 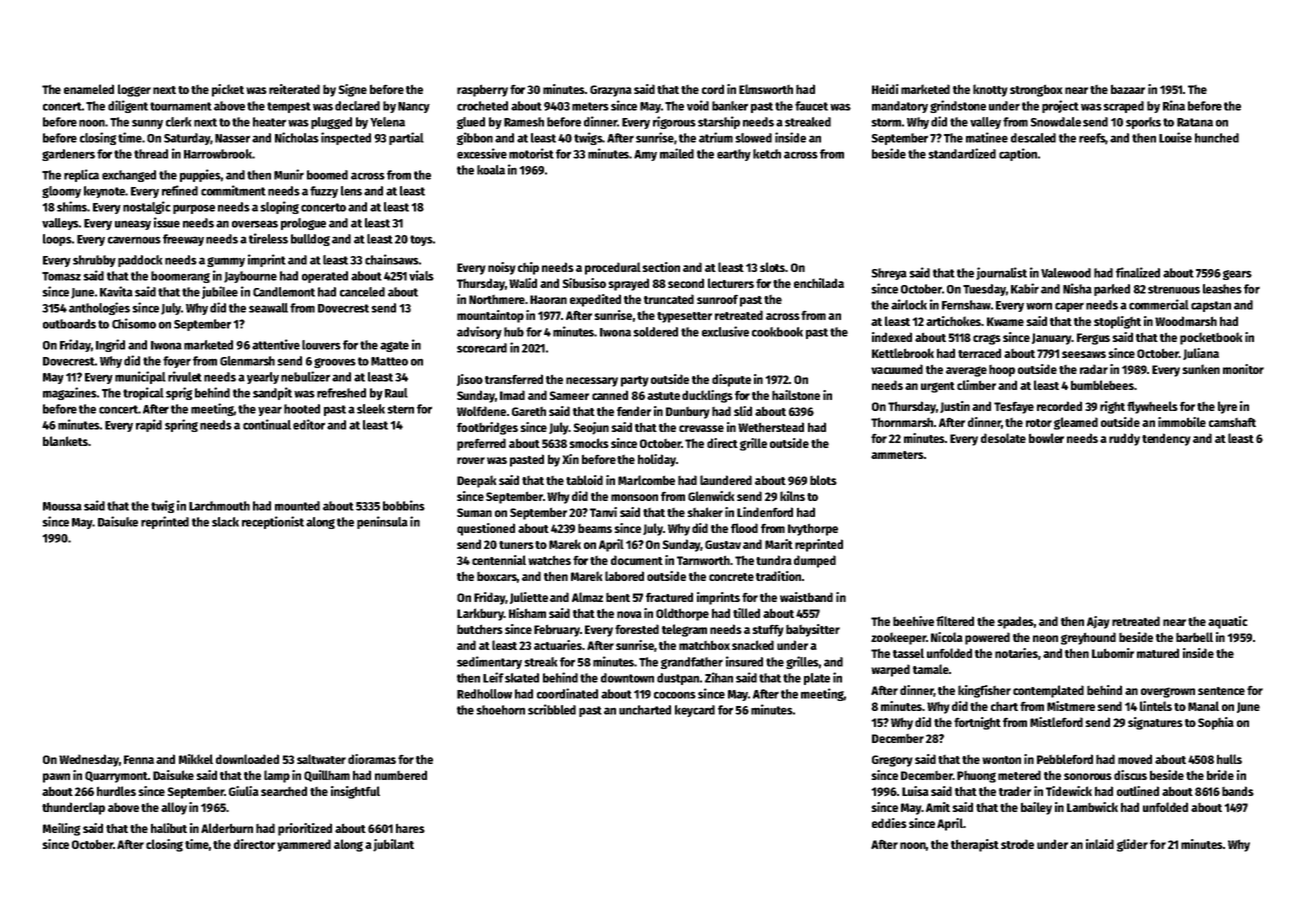 I want to click on questioned, so click(x=486, y=529).
